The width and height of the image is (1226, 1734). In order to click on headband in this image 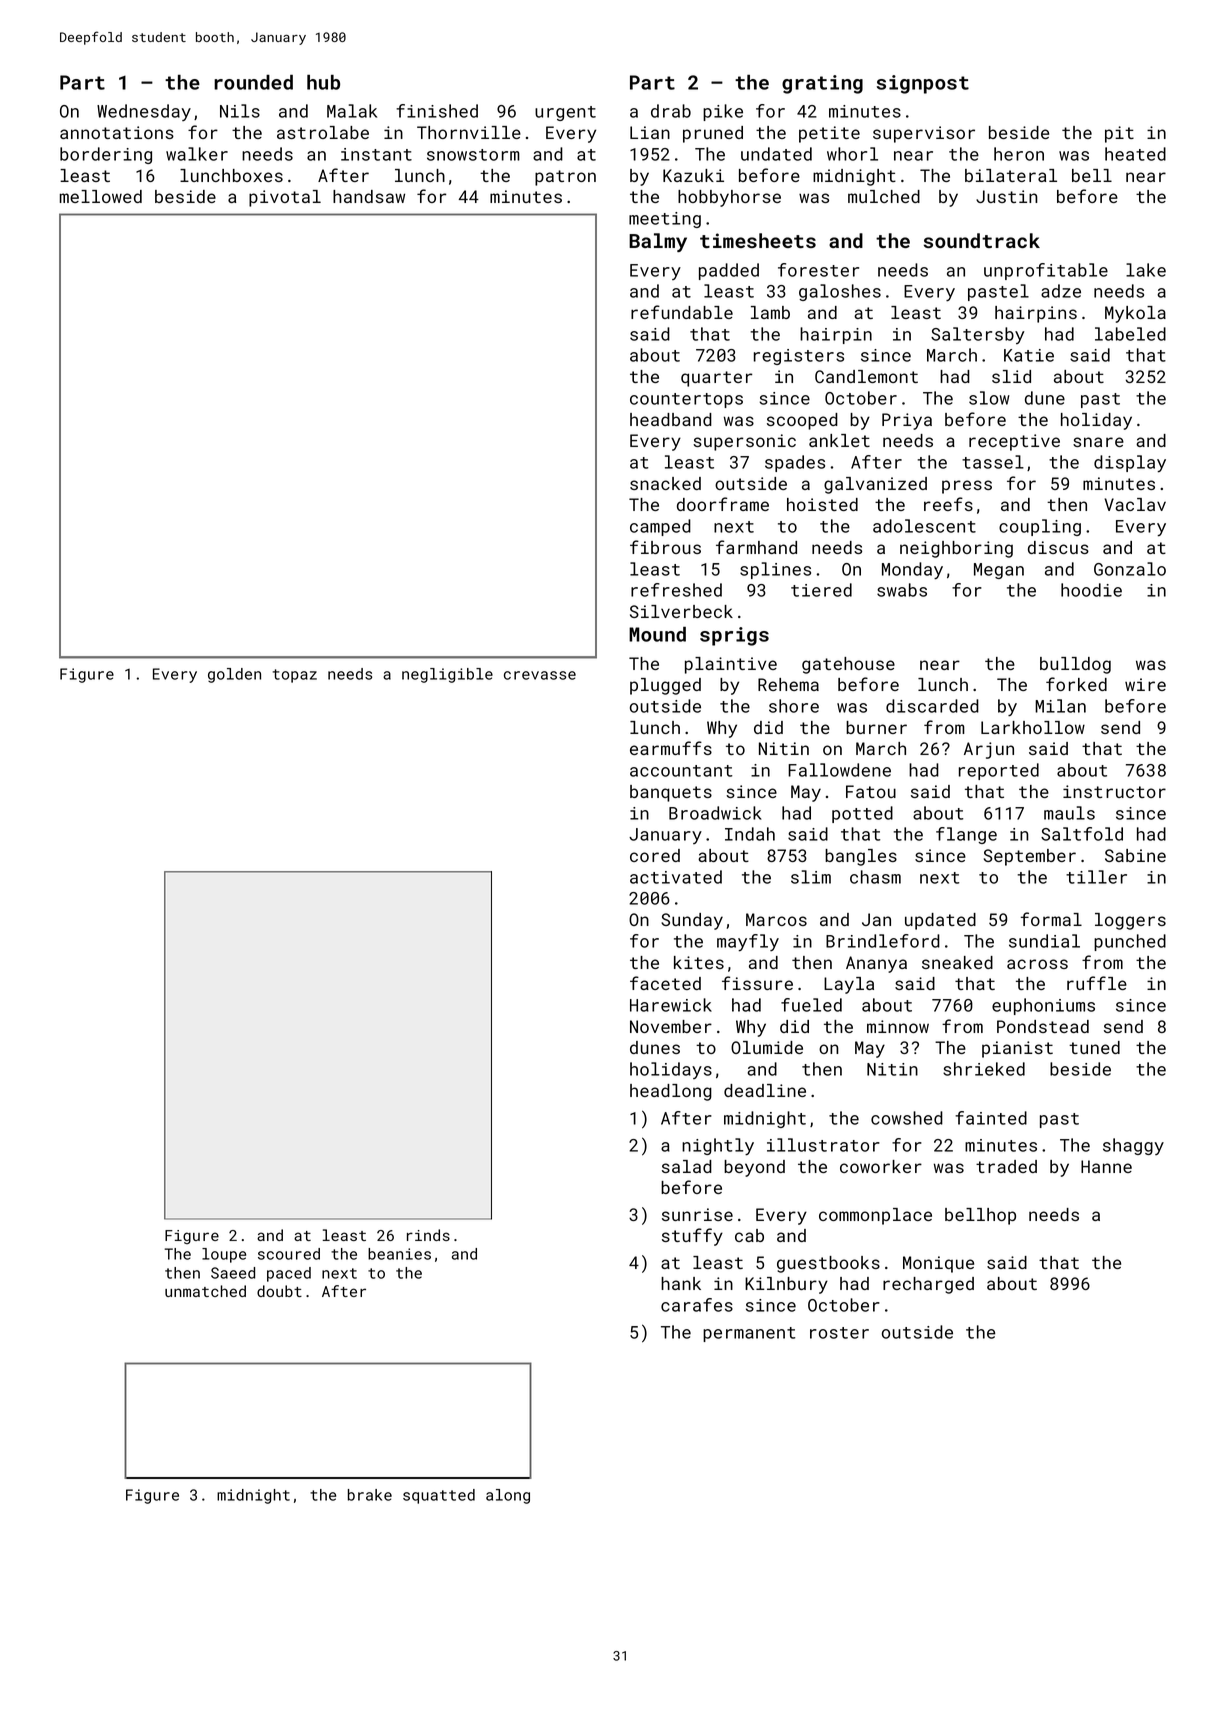, I will do `click(671, 419)`.
